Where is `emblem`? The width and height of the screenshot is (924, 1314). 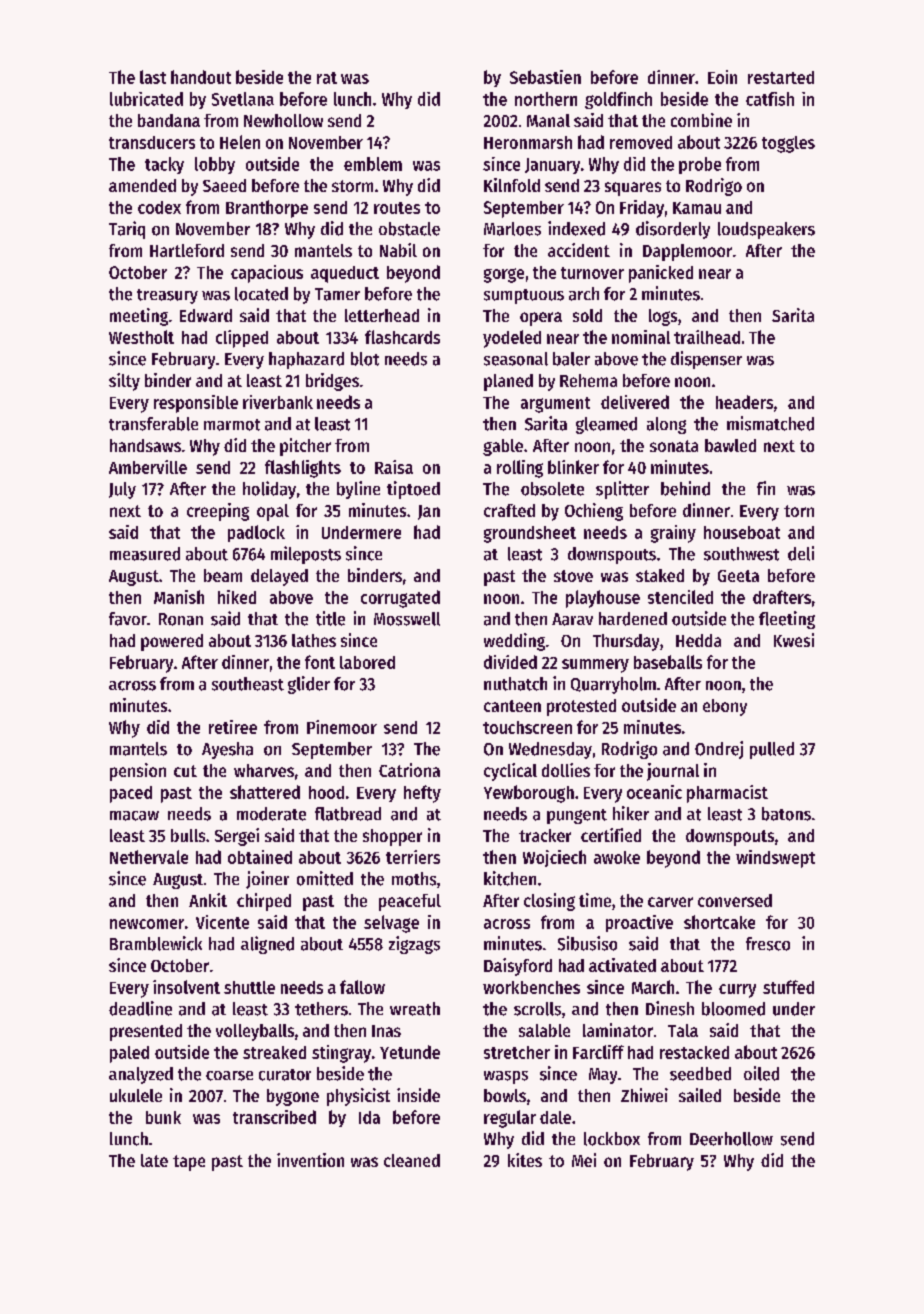
emblem is located at coordinates (373, 164).
